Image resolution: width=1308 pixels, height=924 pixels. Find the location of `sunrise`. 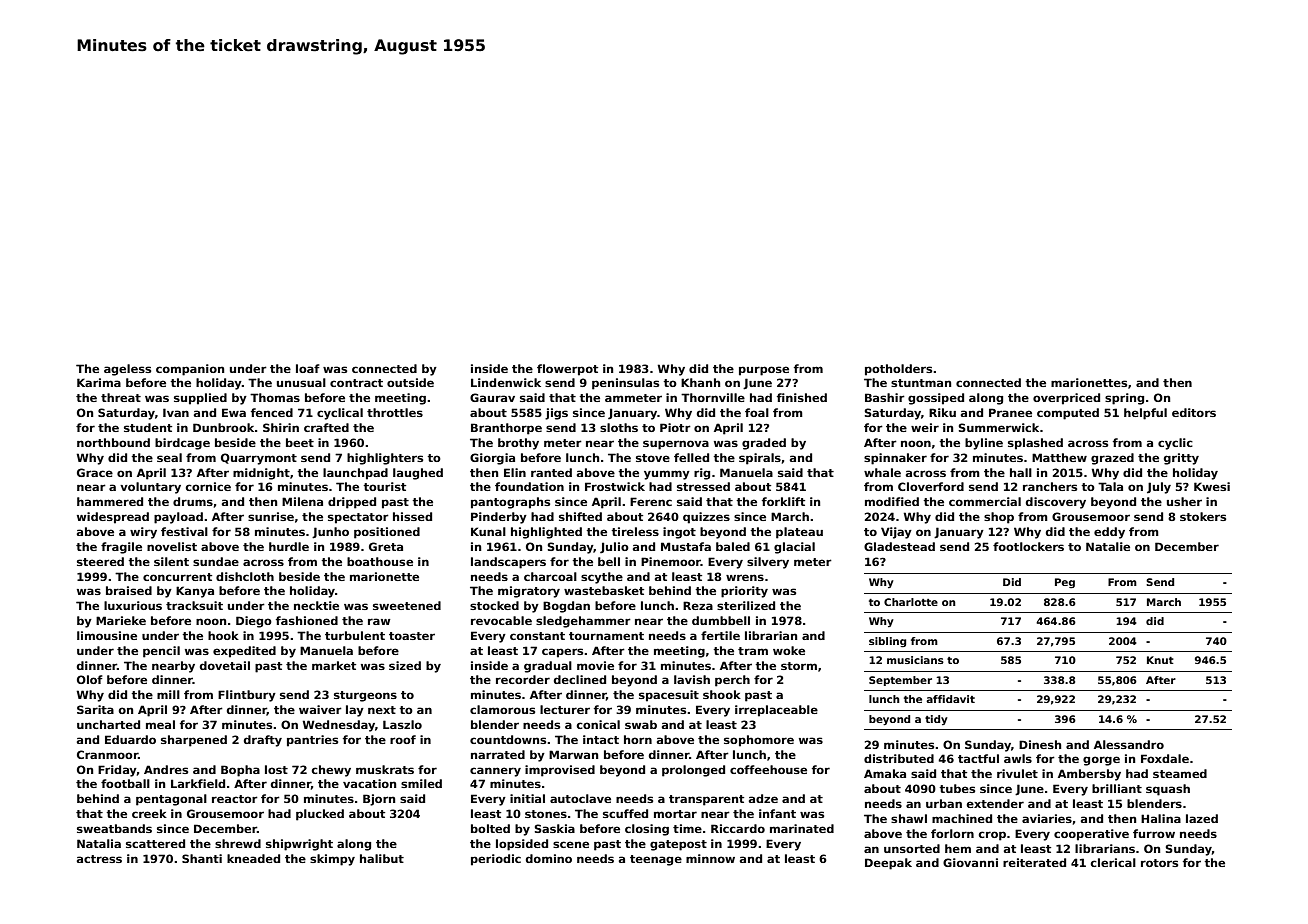

sunrise is located at coordinates (271, 516).
